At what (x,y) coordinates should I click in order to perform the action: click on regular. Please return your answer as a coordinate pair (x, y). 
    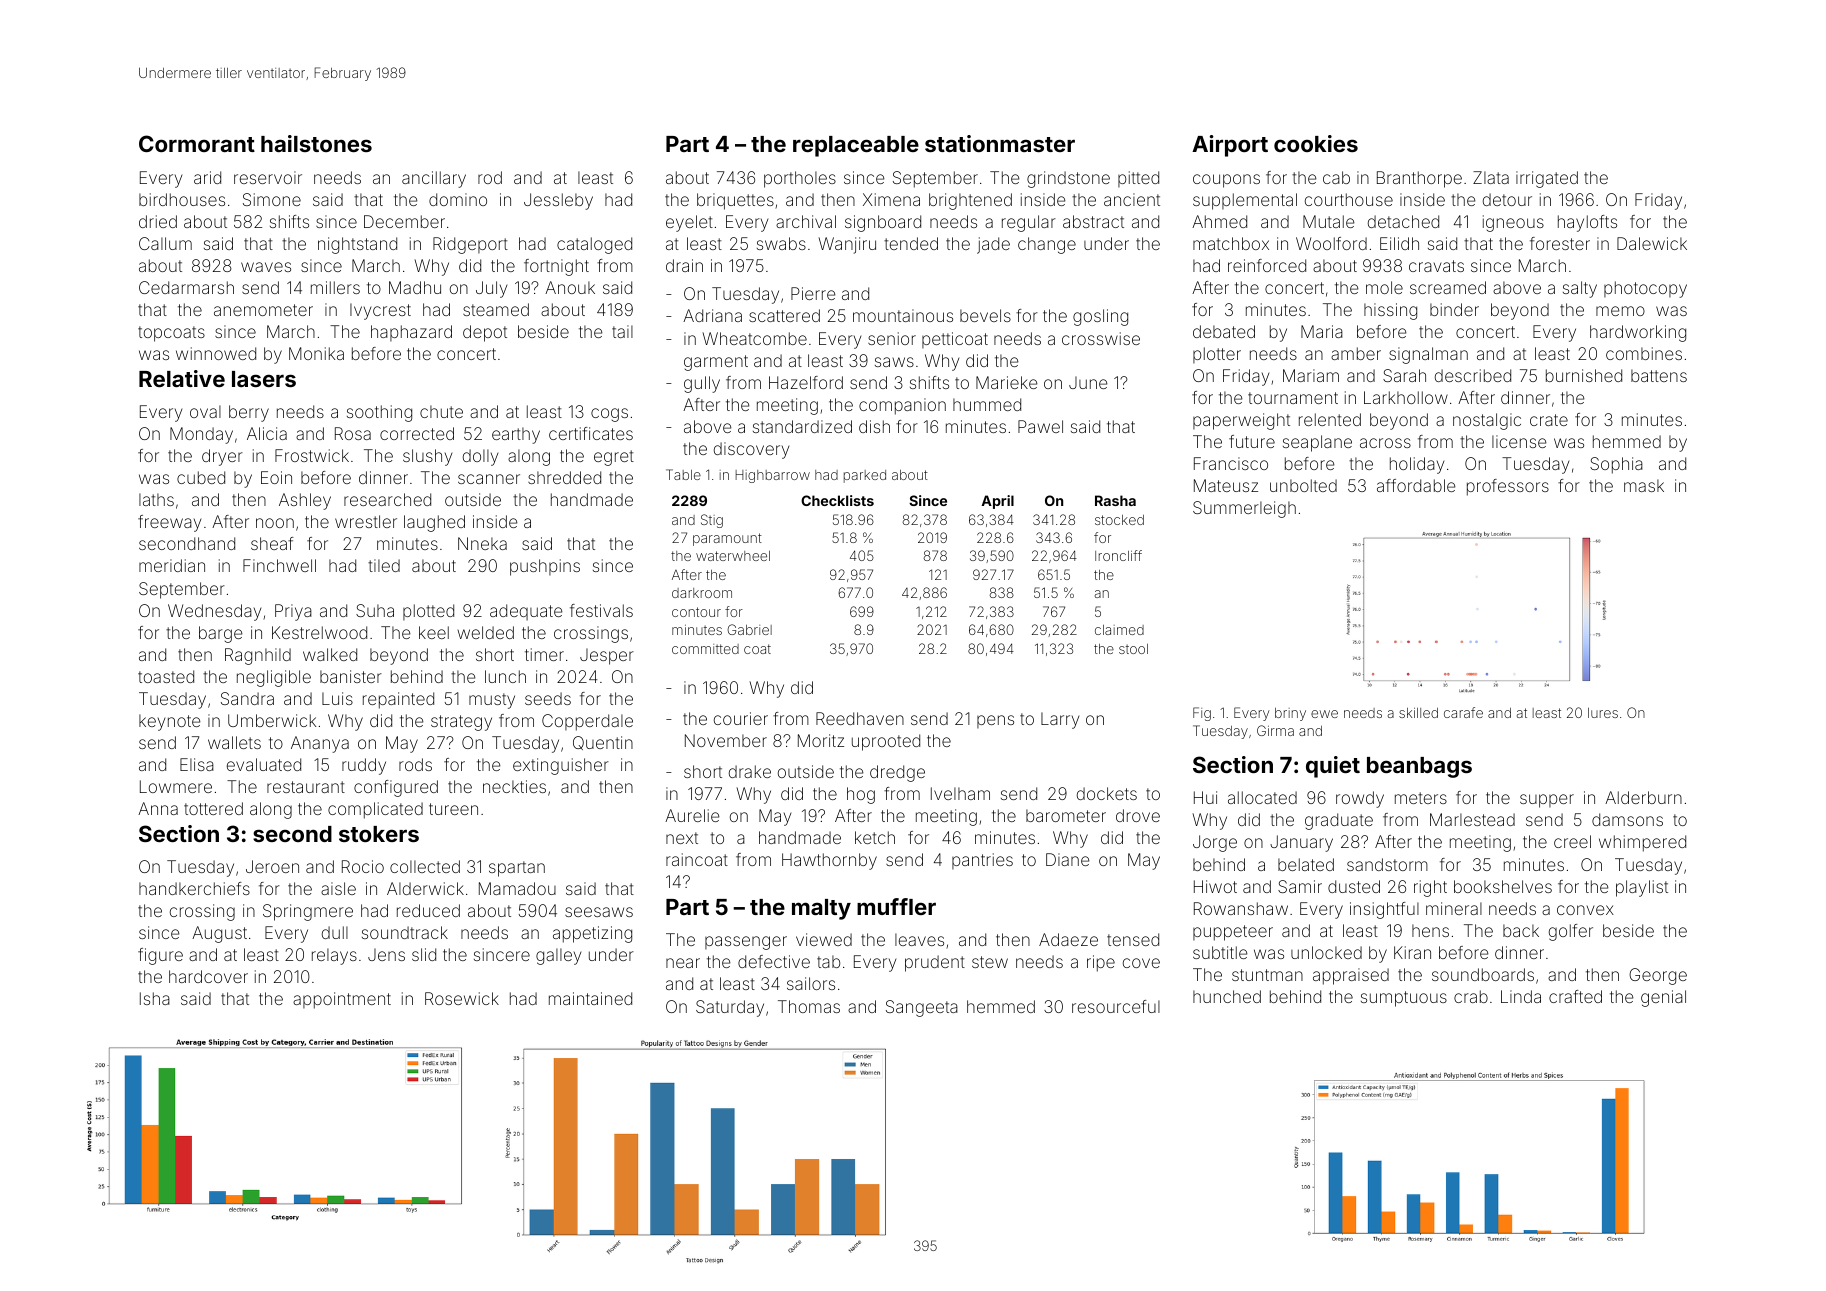
    Looking at the image, I should click on (1029, 223).
